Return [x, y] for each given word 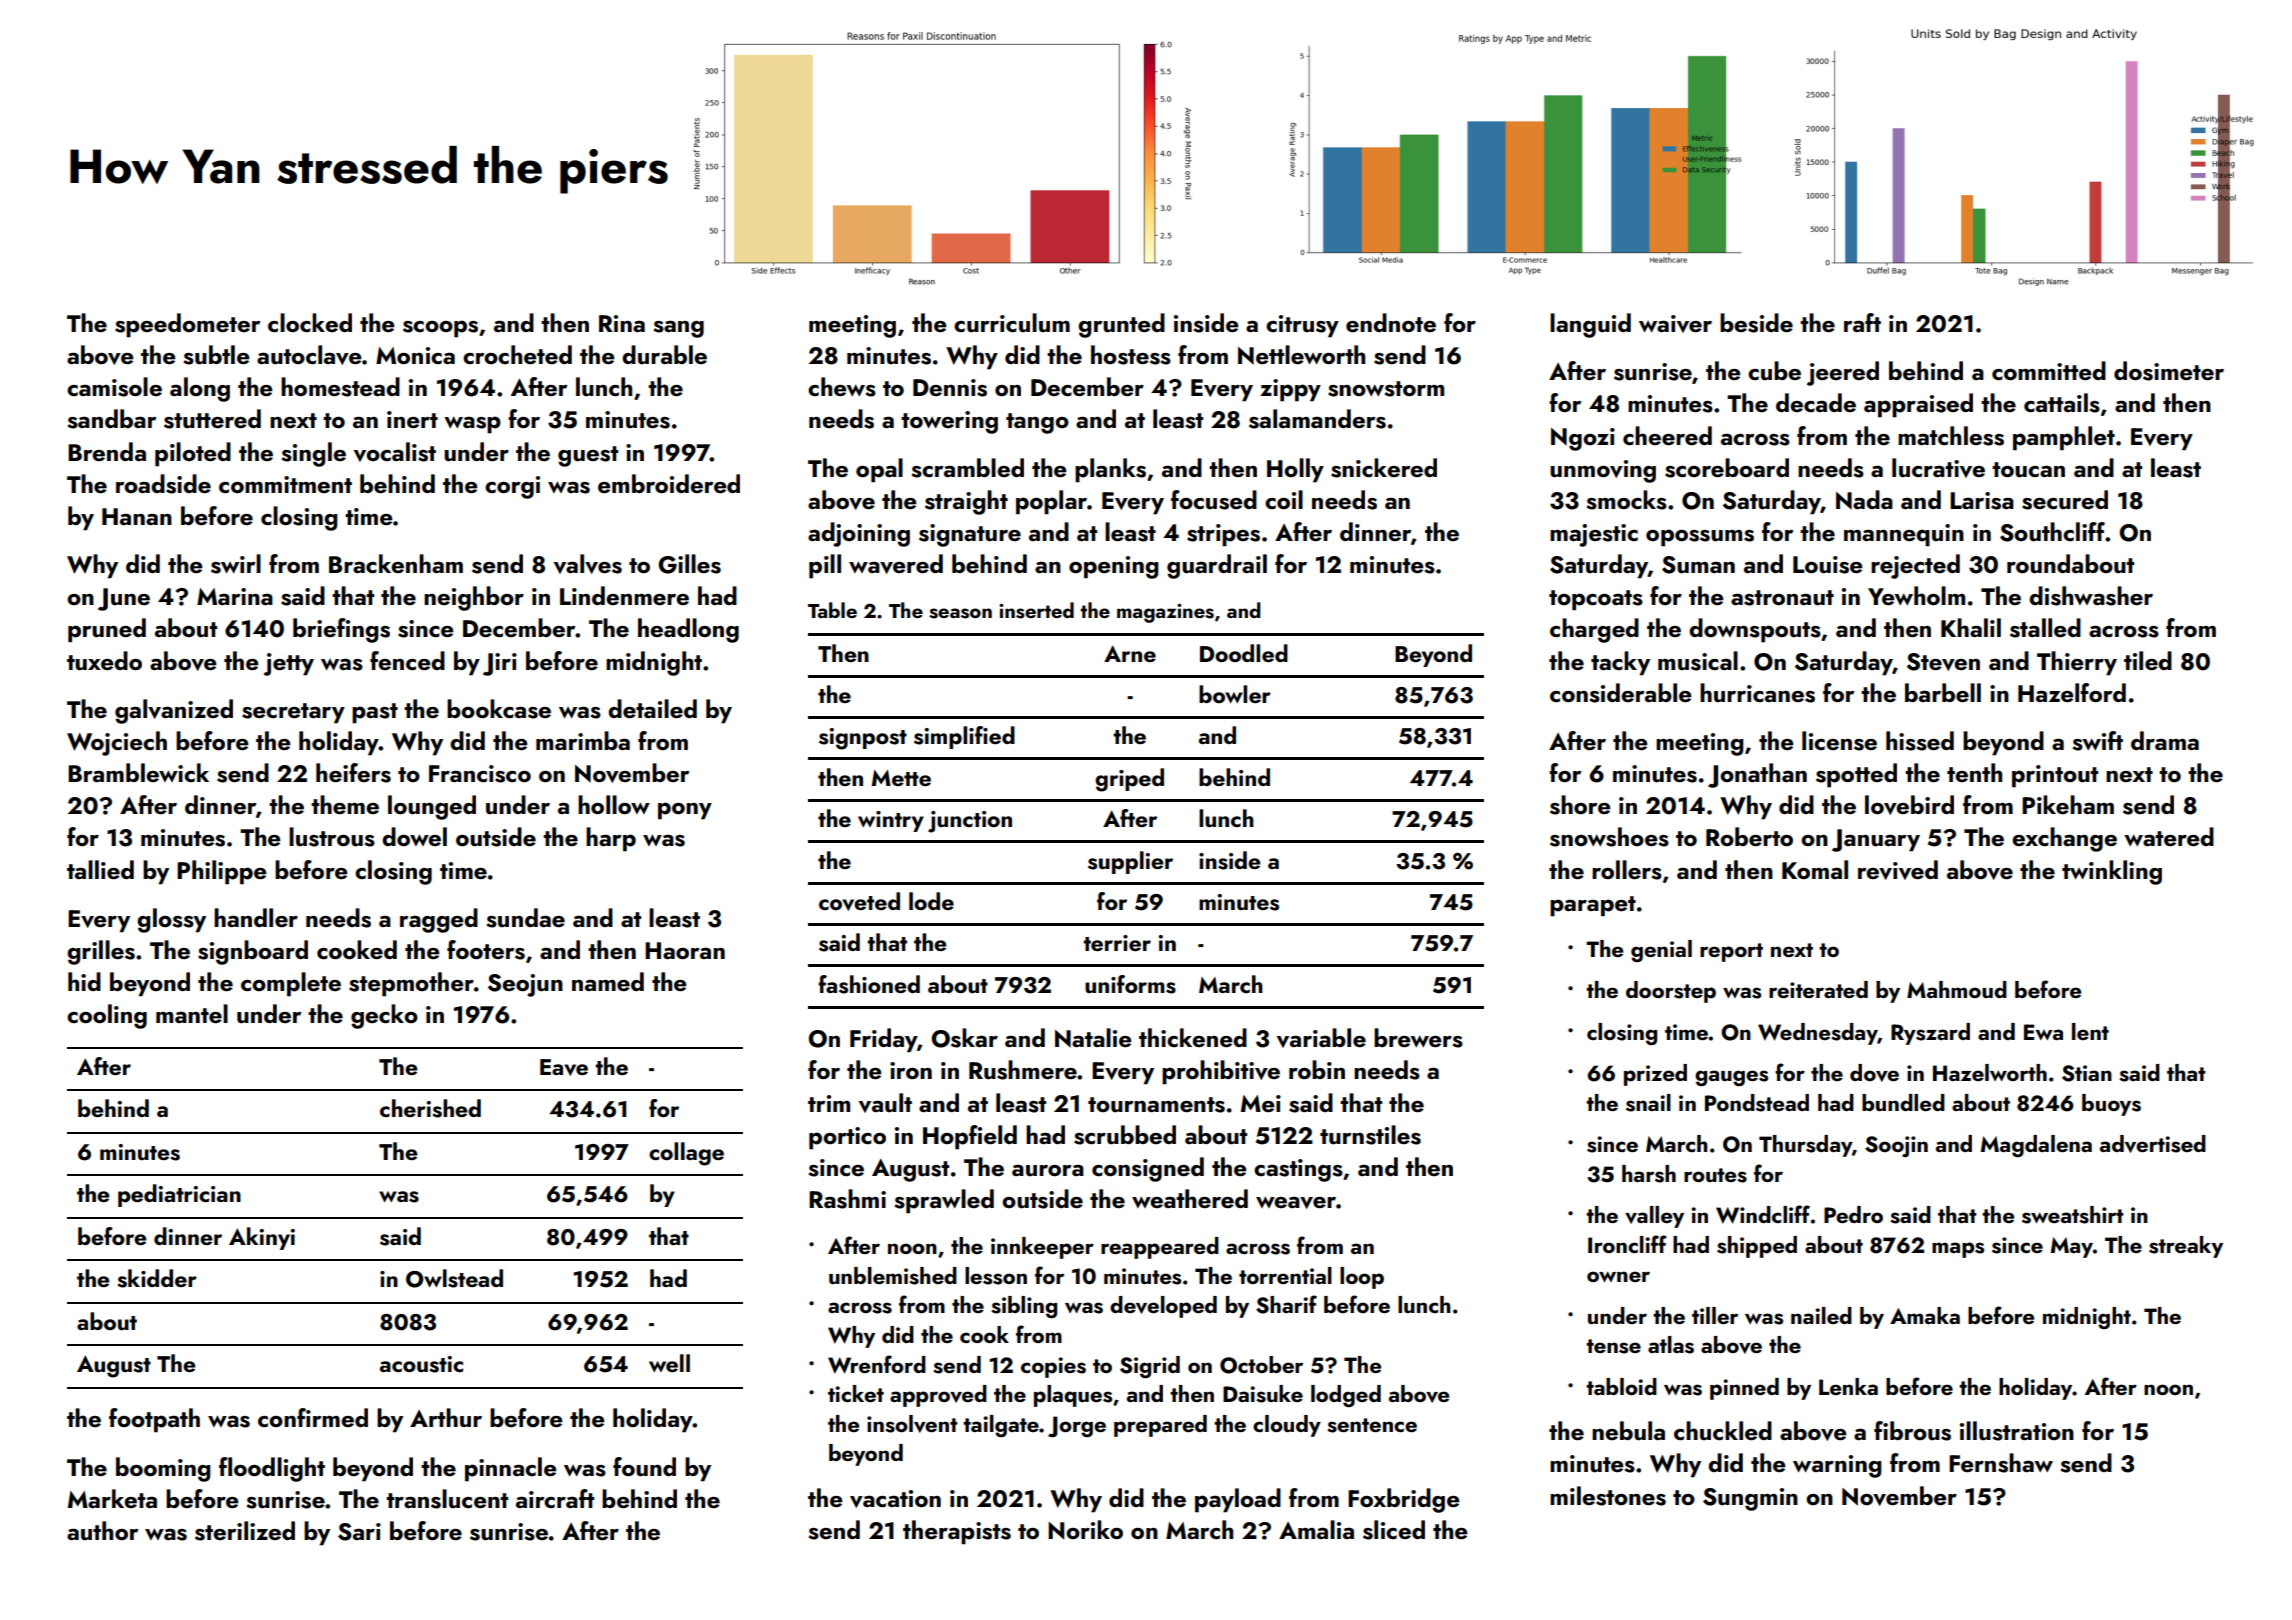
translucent [447, 1499]
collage [686, 1154]
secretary [293, 713]
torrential [1285, 1275]
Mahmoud [1957, 989]
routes [1715, 1175]
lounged [432, 807]
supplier [1130, 862]
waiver [1675, 324]
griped [1129, 780]
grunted [1121, 325]
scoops [440, 329]
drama [2165, 740]
